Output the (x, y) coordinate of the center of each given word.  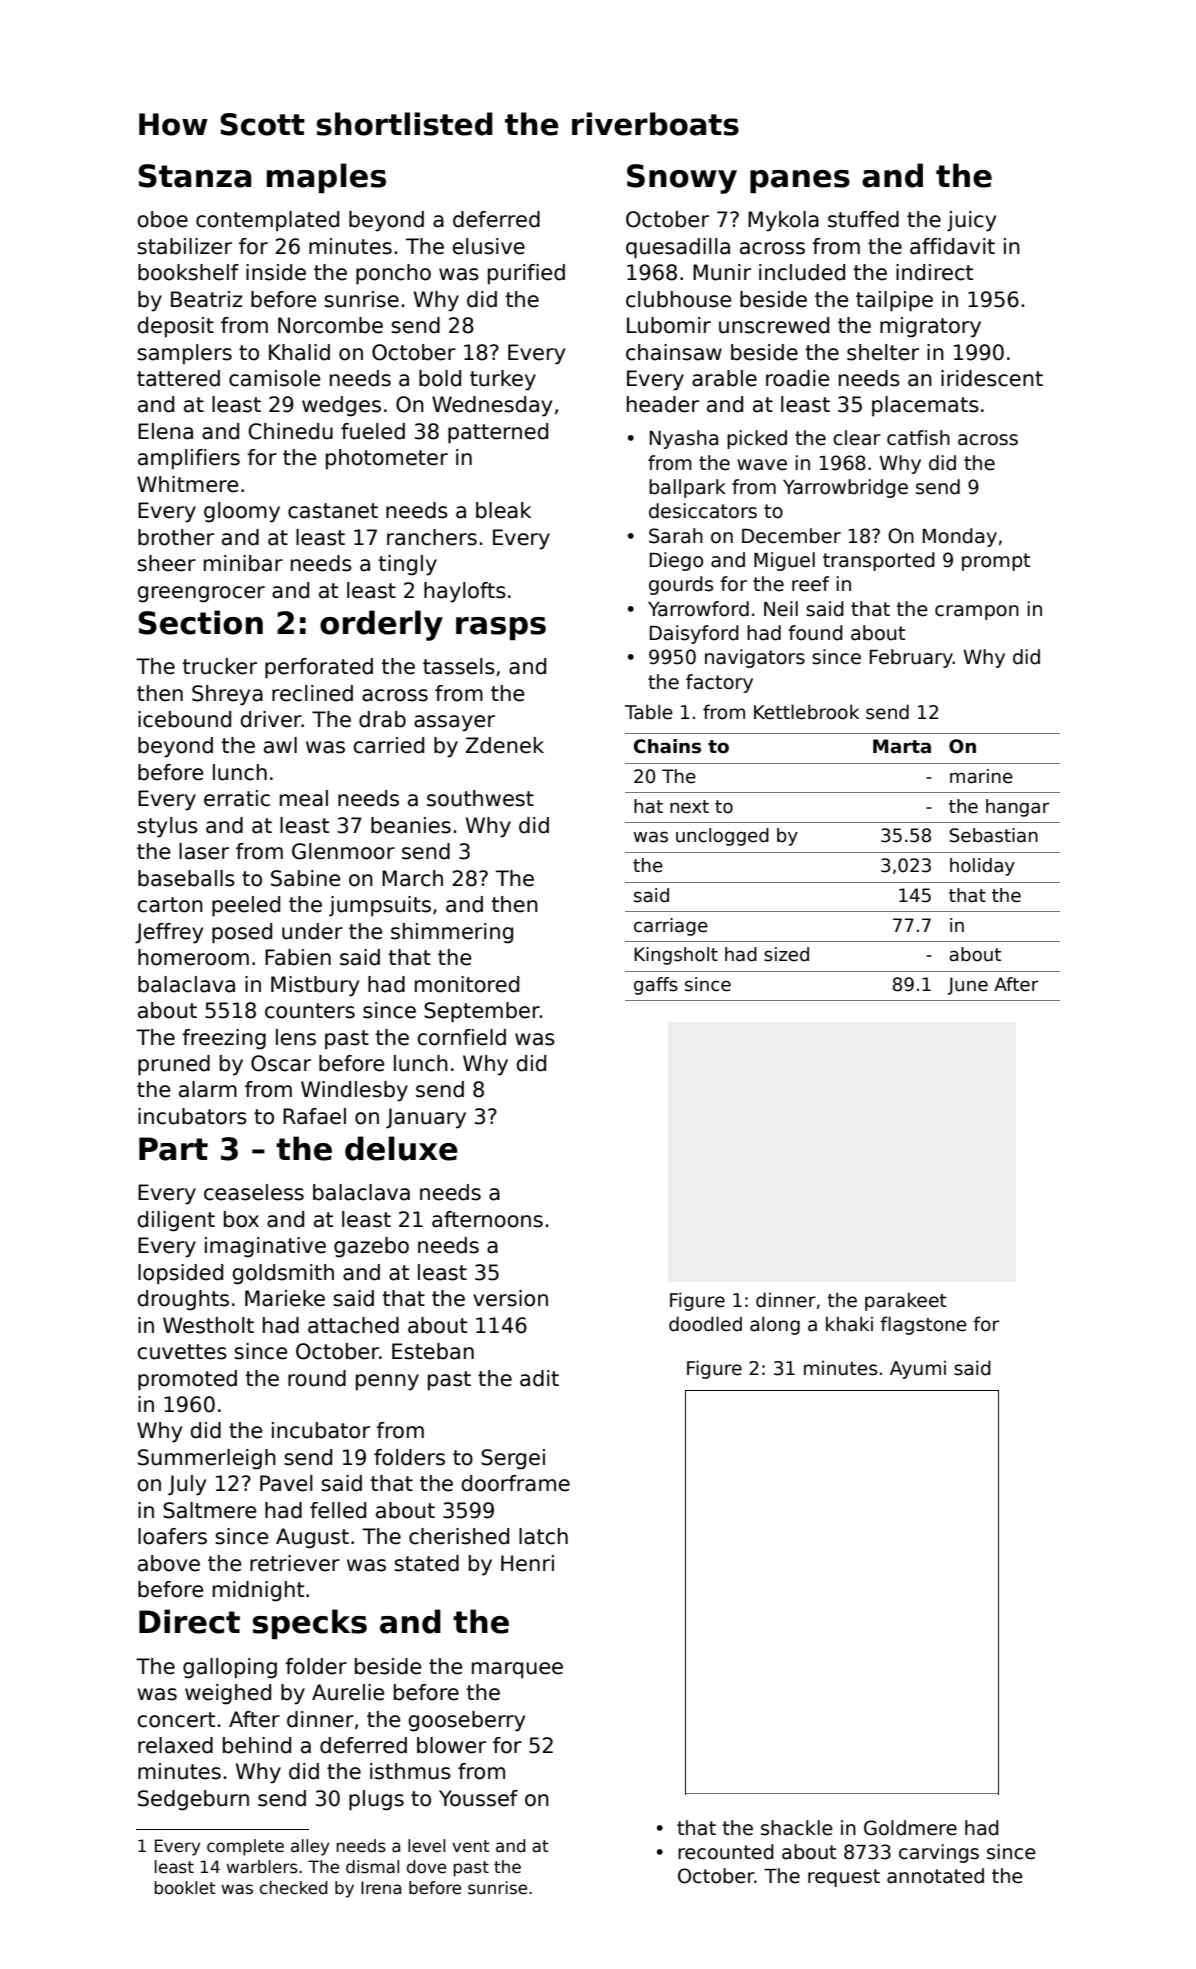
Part (173, 1149)
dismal (372, 1867)
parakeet (906, 1301)
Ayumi (918, 1369)
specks (310, 1624)
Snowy (682, 179)
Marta (902, 746)
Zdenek (505, 745)
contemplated (267, 221)
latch (543, 1536)
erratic (237, 798)
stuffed (863, 219)
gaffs (656, 986)
